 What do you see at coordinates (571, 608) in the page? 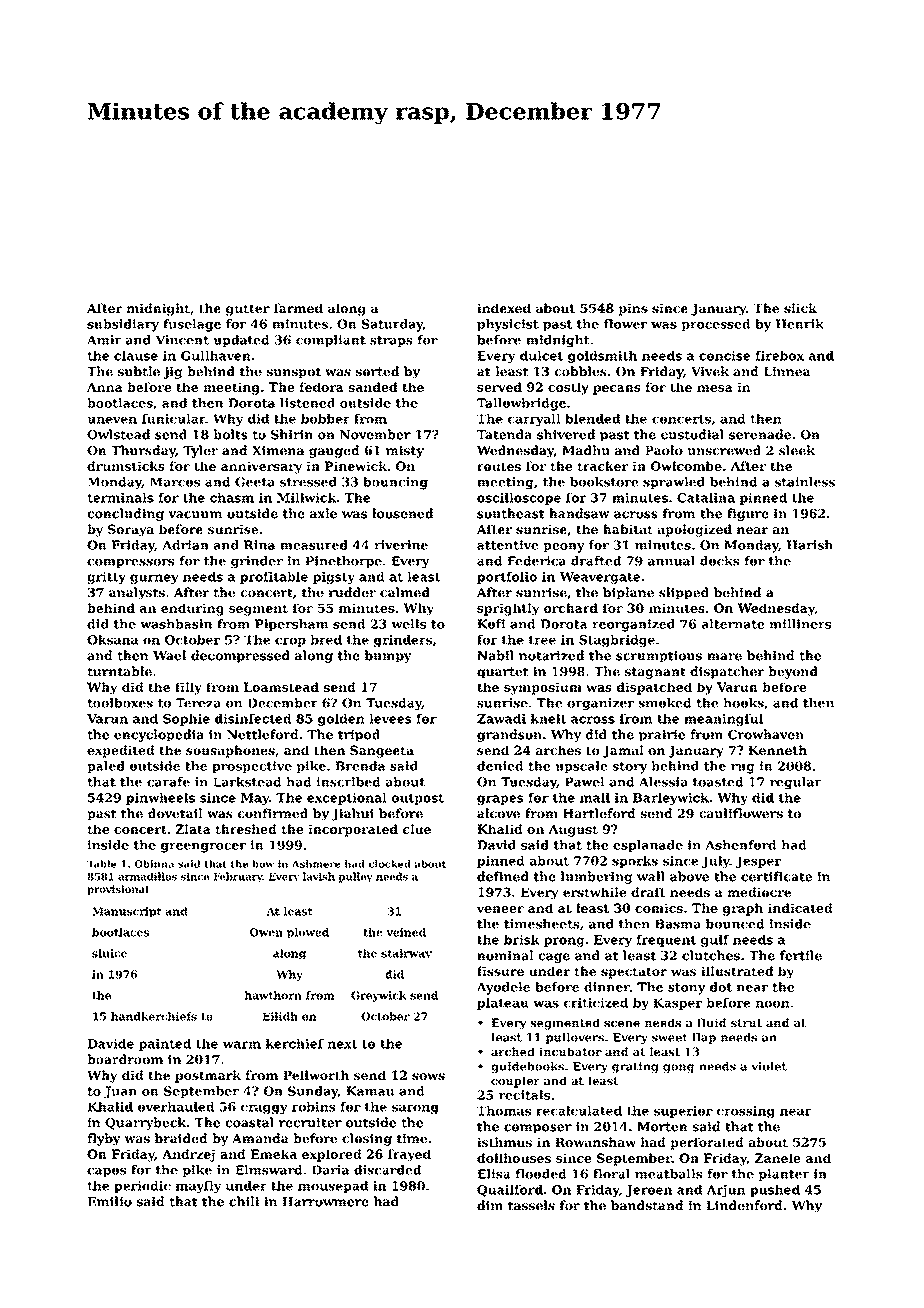
I see `orchard` at bounding box center [571, 608].
